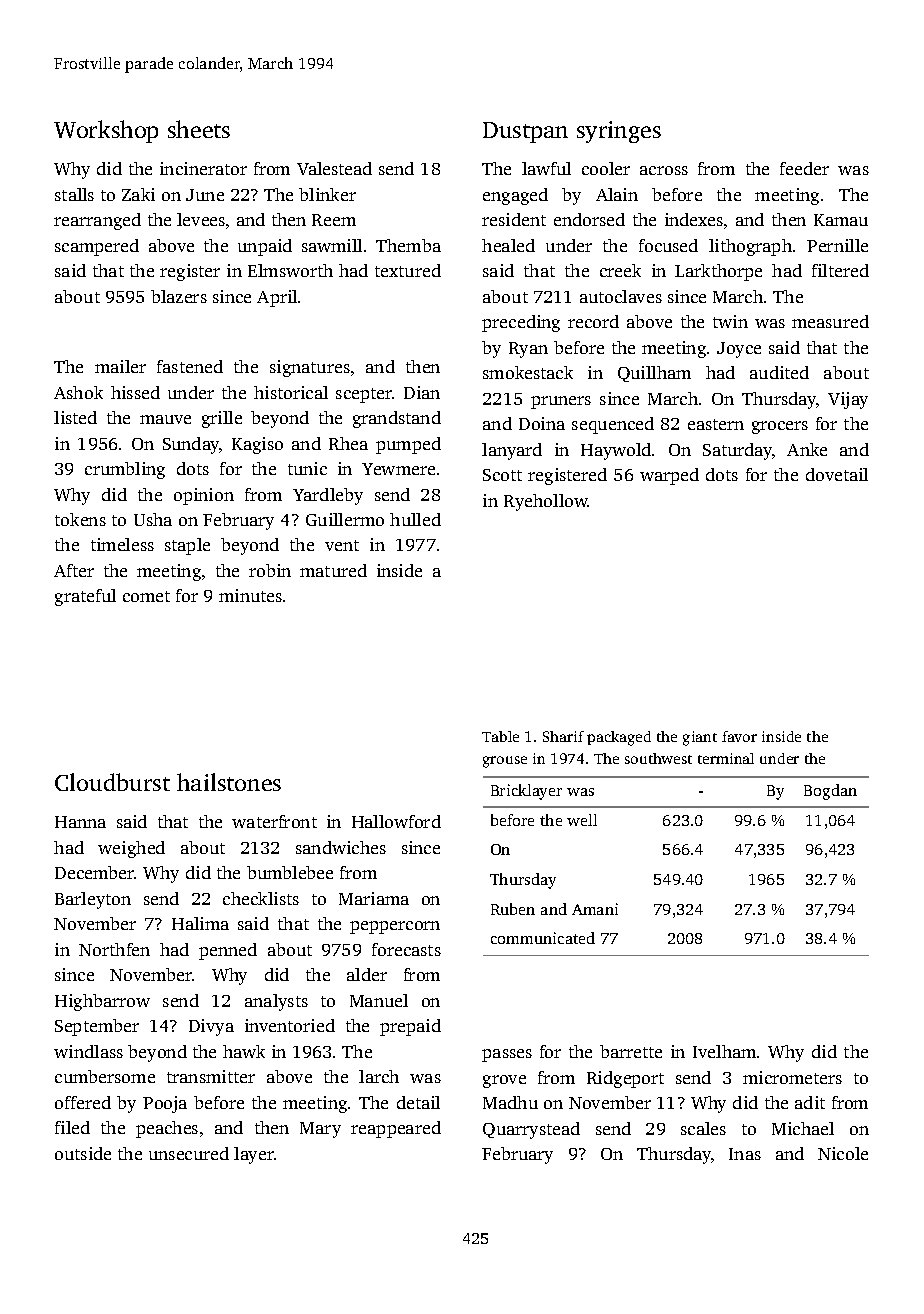  Describe the element at coordinates (730, 321) in the screenshot. I see `twin` at that location.
